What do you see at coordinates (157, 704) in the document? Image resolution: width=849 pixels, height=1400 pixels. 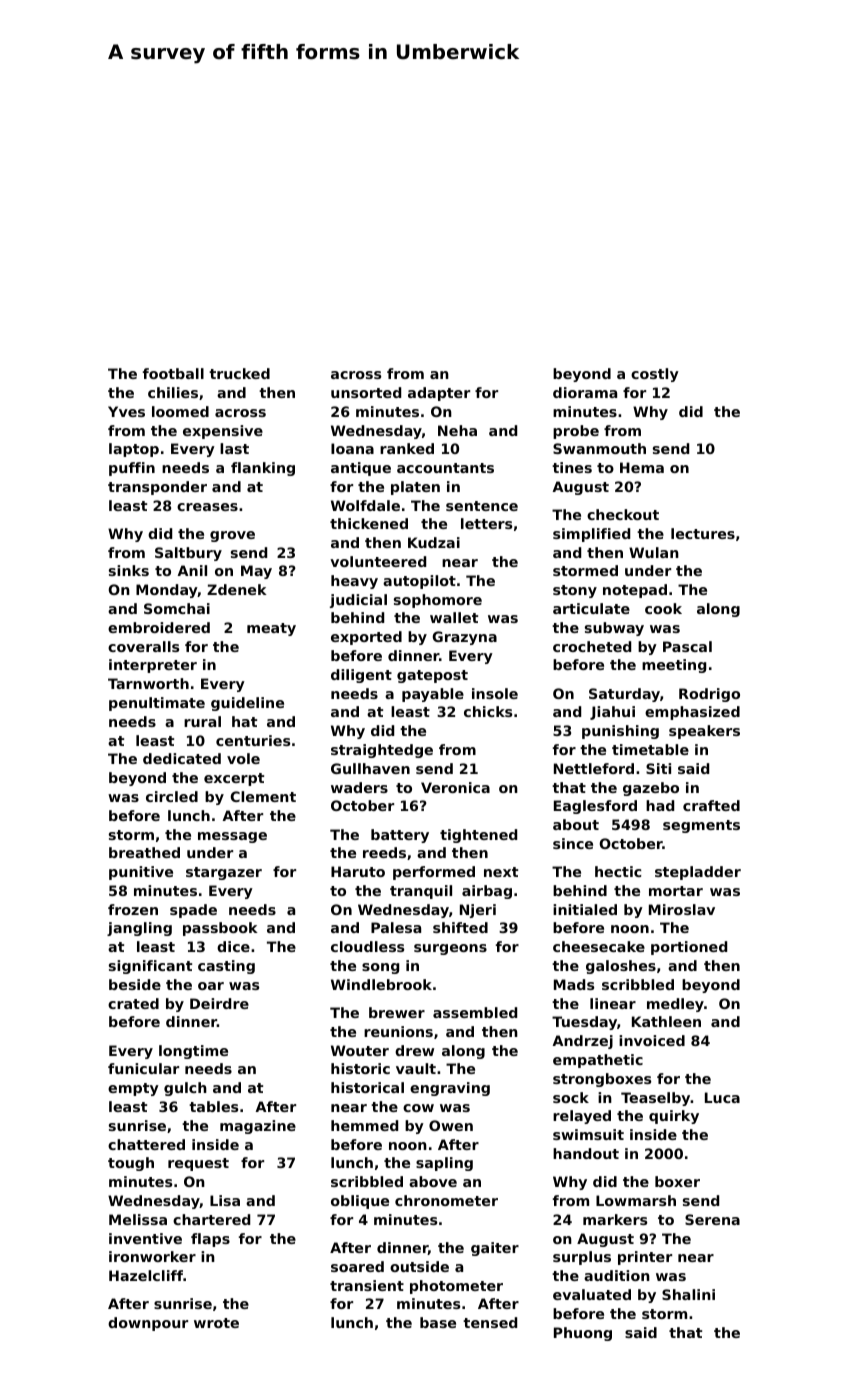 I see `penultimate` at bounding box center [157, 704].
